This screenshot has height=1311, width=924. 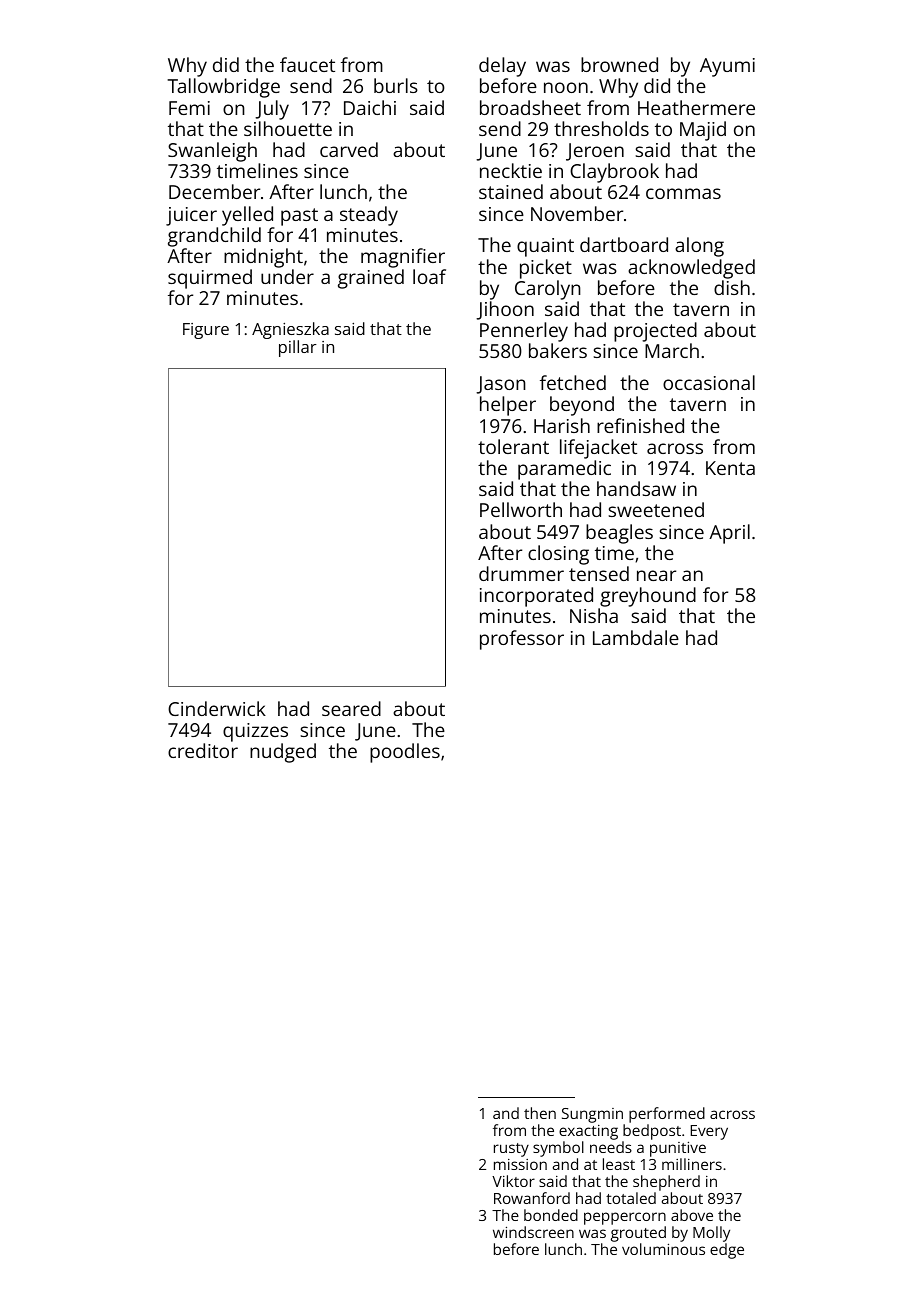 What do you see at coordinates (511, 1150) in the screenshot?
I see `rusty` at bounding box center [511, 1150].
